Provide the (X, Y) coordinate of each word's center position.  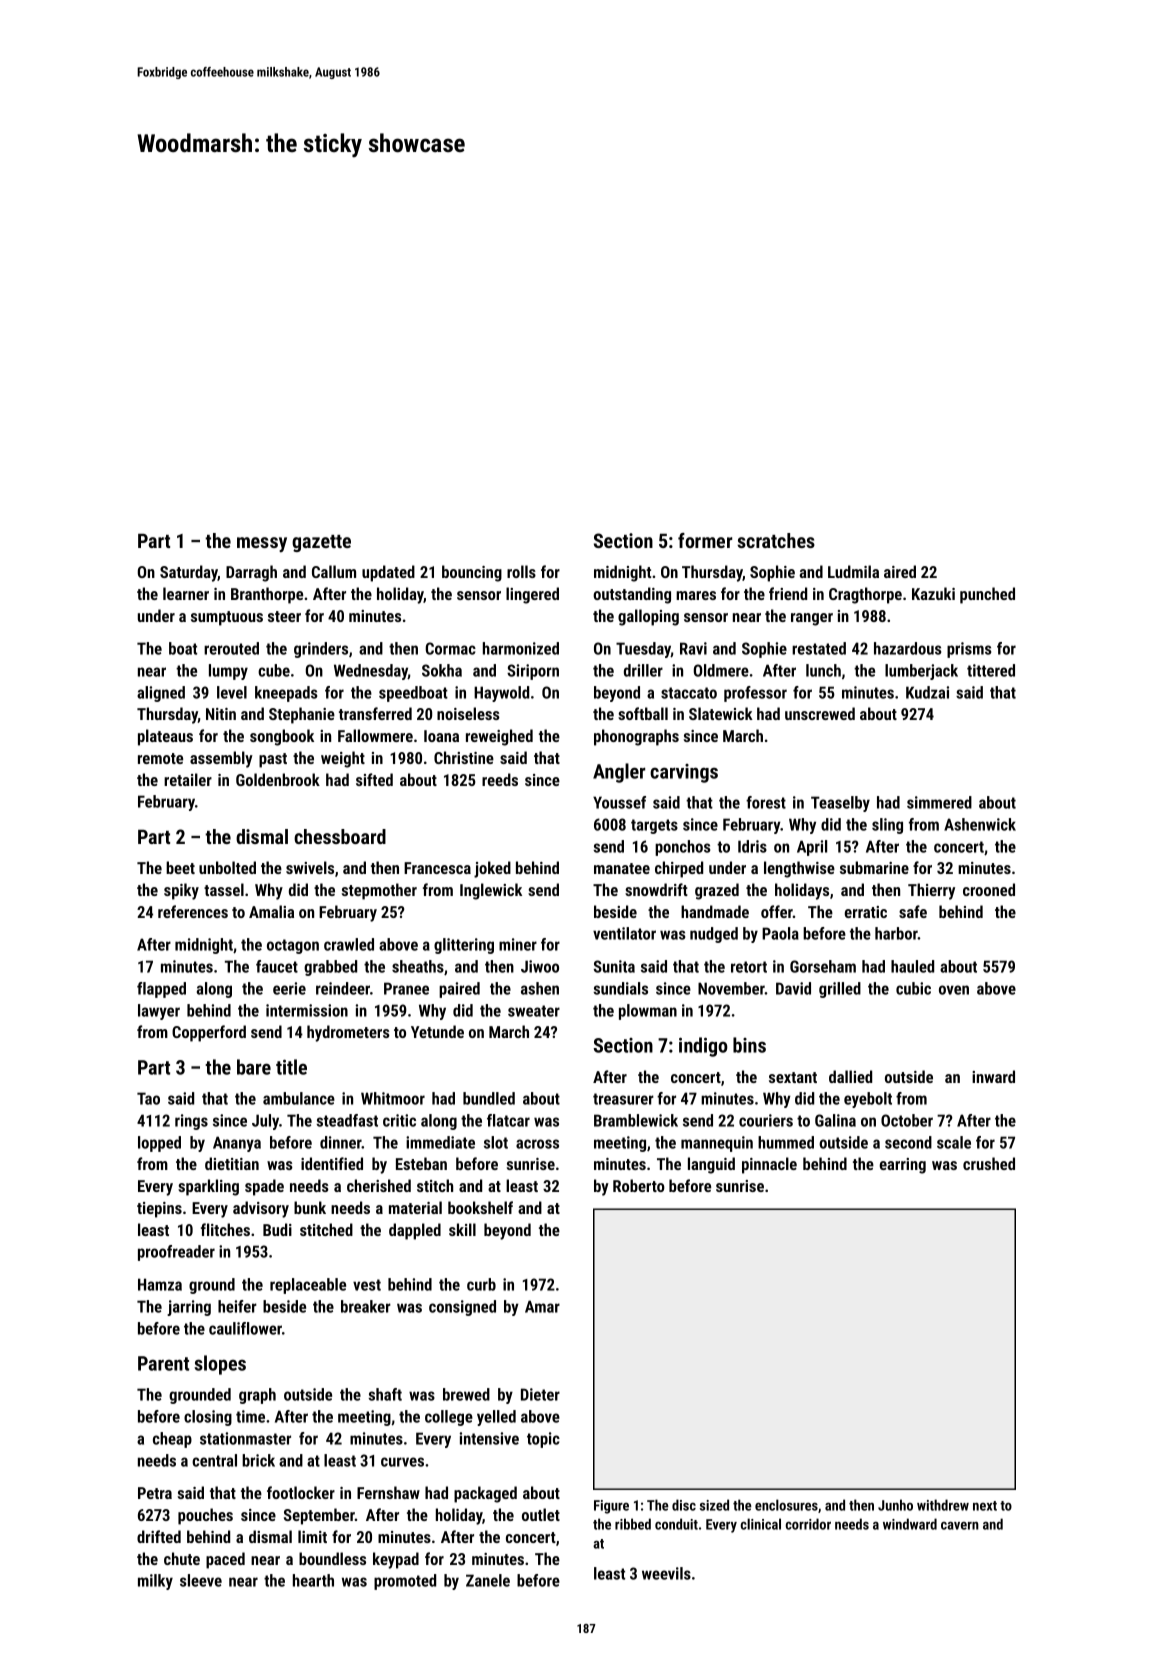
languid (711, 1165)
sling (887, 826)
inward (993, 1076)
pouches (205, 1516)
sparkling (208, 1187)
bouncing (472, 573)
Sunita (614, 966)
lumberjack (921, 672)
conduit (676, 1524)
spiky (181, 891)
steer (284, 616)
